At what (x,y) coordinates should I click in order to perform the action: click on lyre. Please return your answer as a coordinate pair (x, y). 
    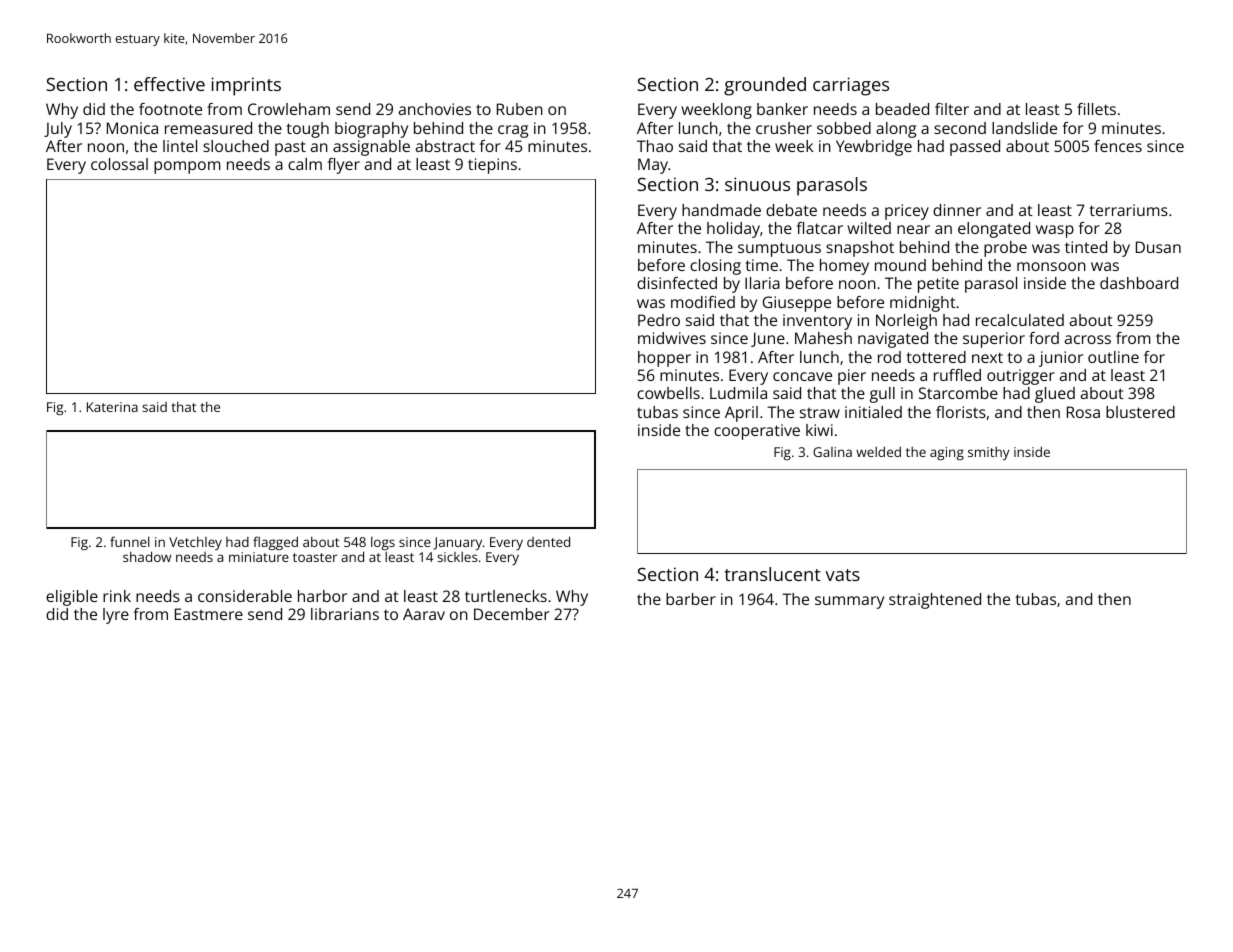
    Looking at the image, I should click on (116, 616).
